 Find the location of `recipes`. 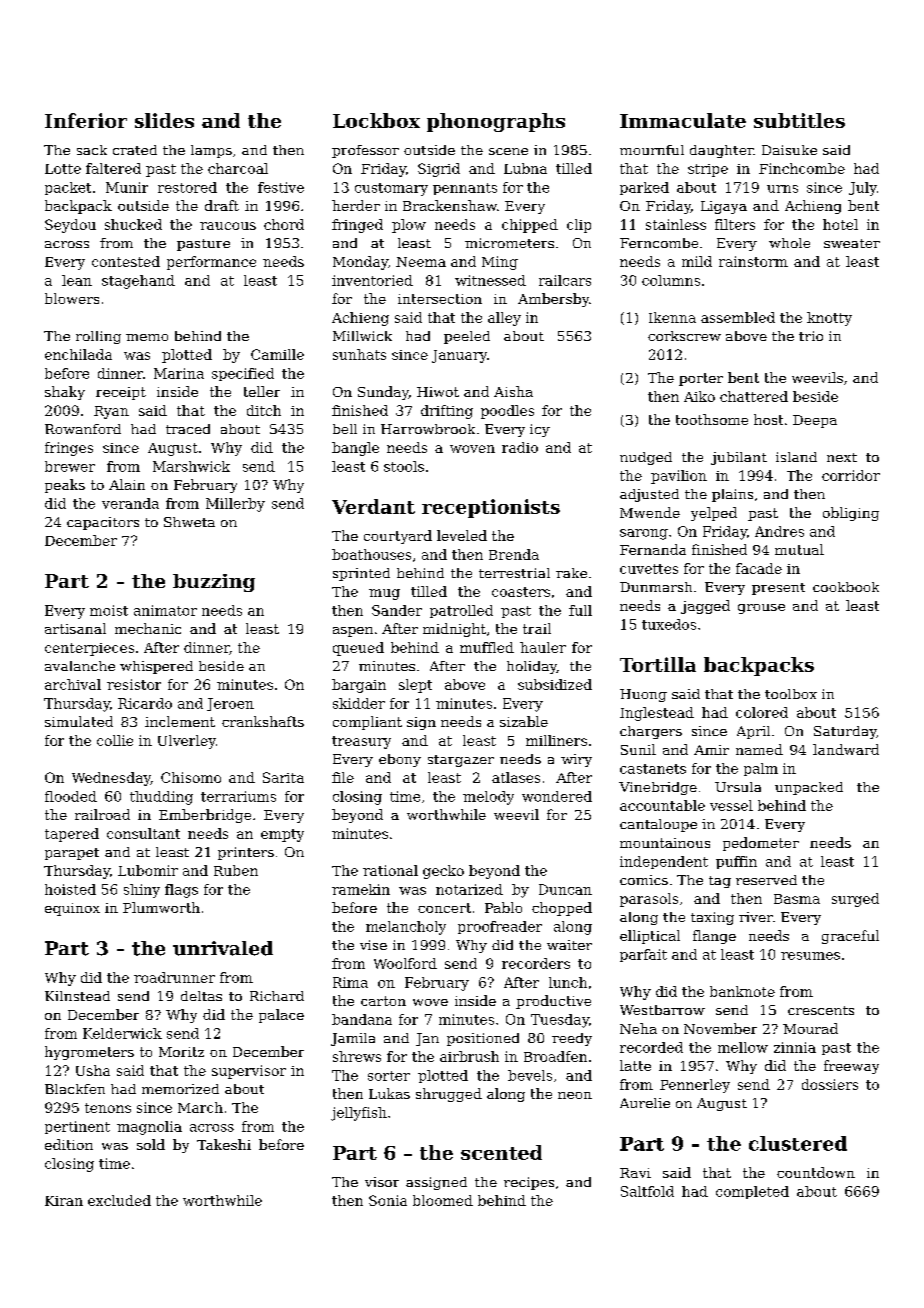

recipes is located at coordinates (529, 1183).
